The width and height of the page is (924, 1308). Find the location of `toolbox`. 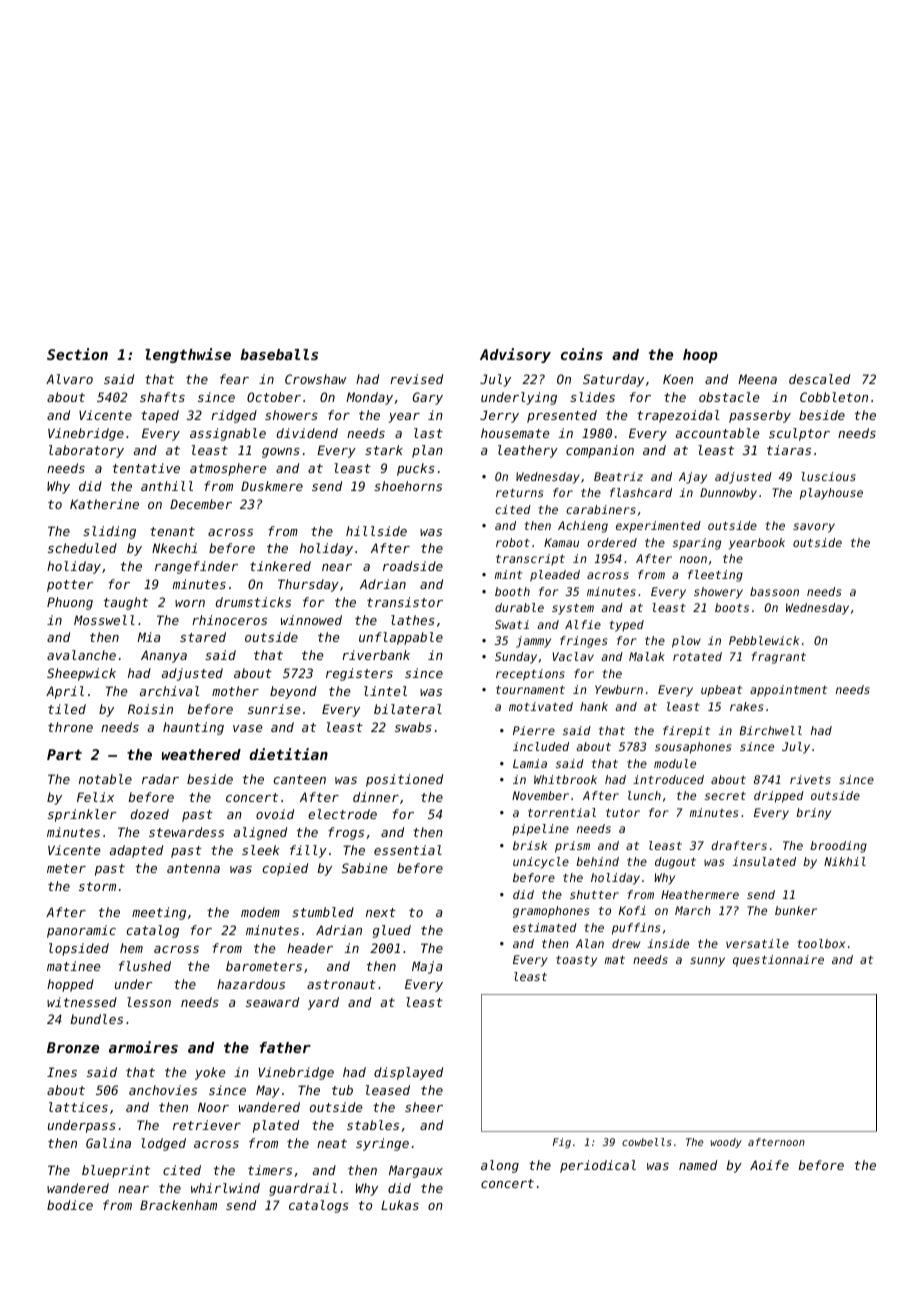

toolbox is located at coordinates (821, 943).
